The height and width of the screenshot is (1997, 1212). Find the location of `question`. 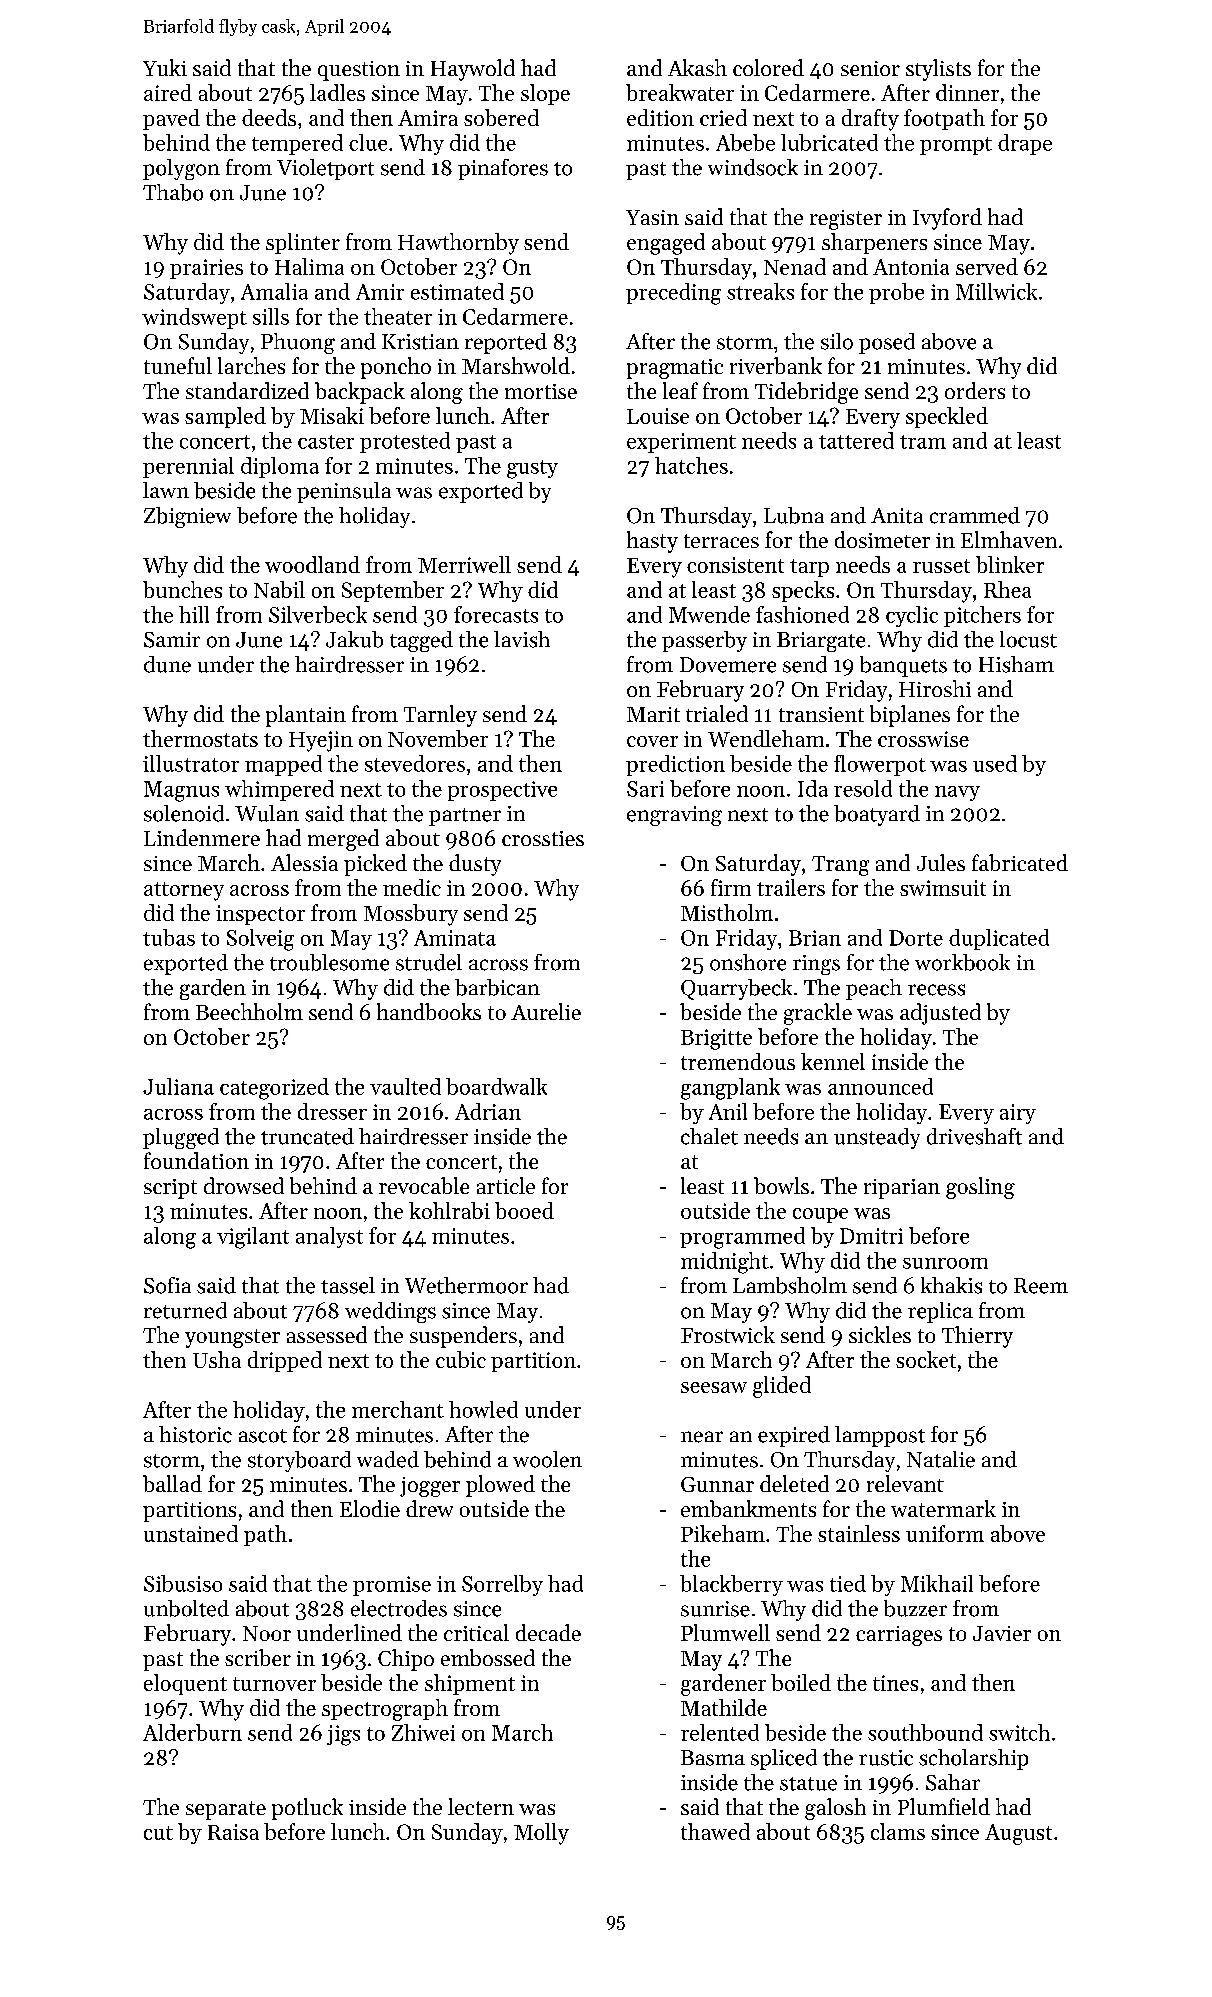

question is located at coordinates (359, 71).
